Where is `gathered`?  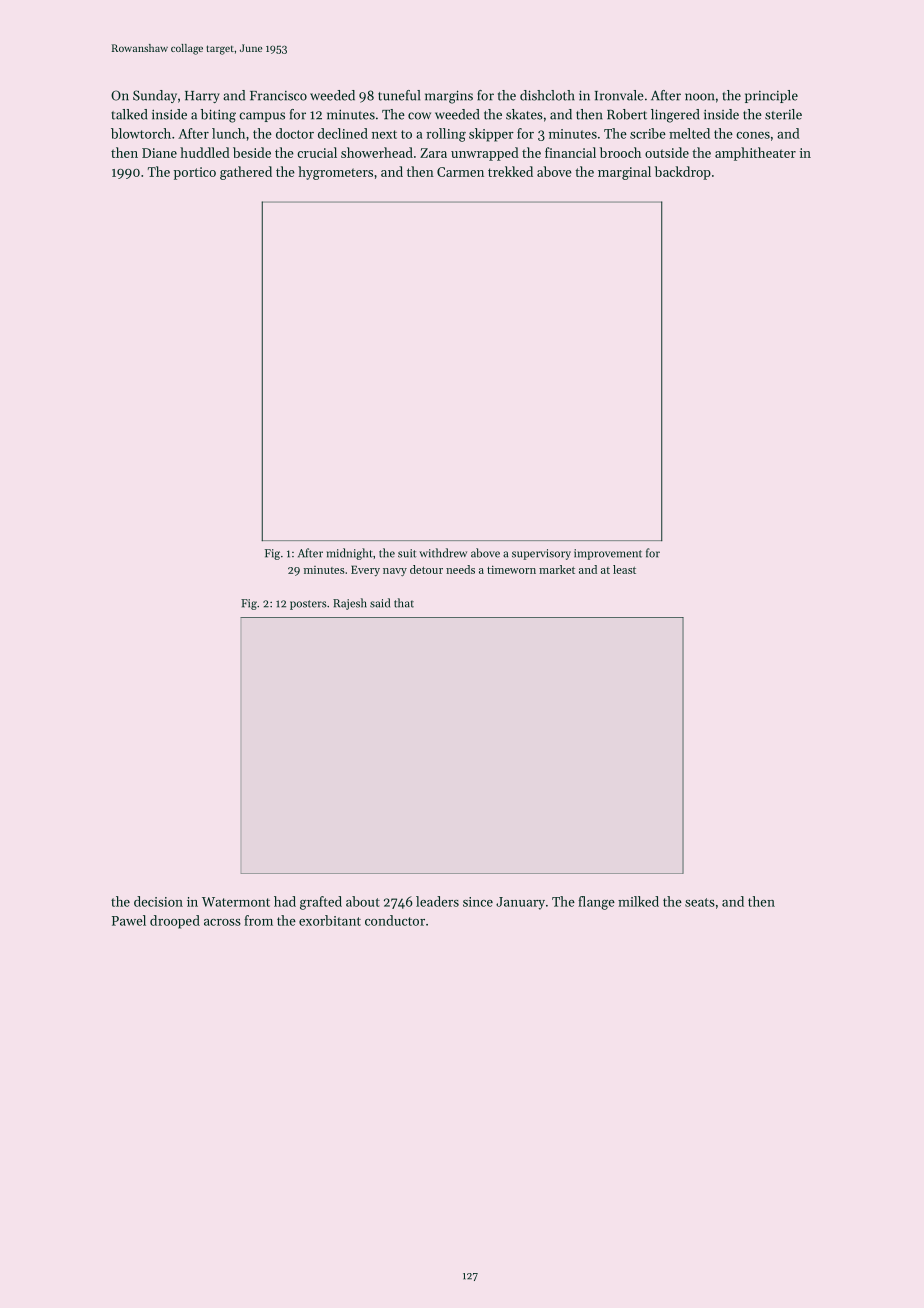 gathered is located at coordinates (246, 173).
